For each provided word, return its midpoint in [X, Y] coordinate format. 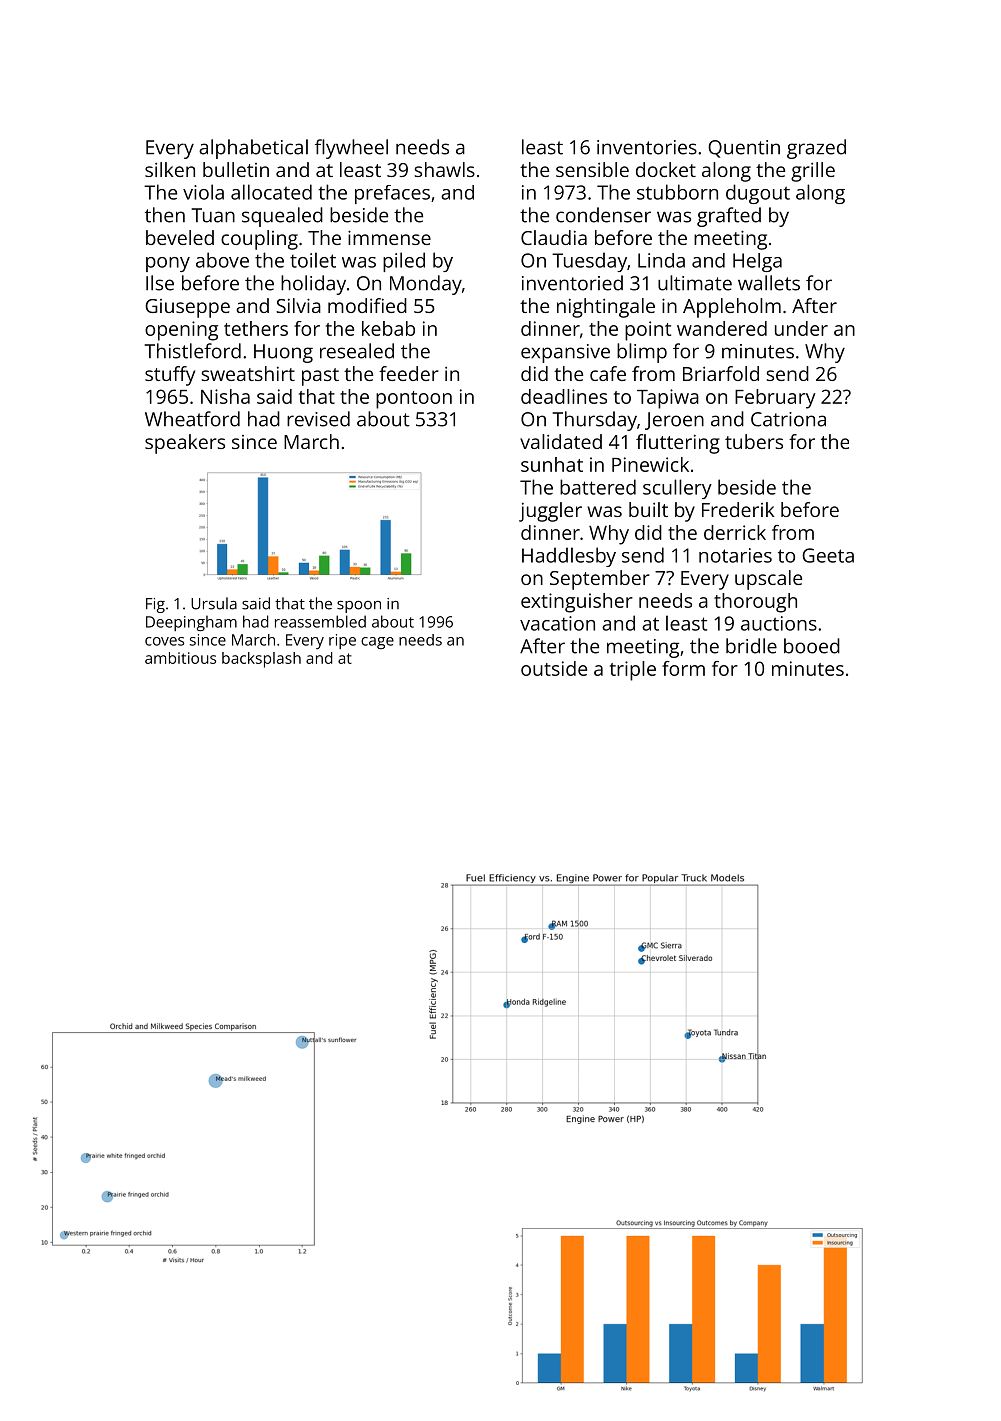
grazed [816, 149]
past [320, 377]
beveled [180, 237]
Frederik [738, 509]
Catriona [788, 419]
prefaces [392, 194]
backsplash [261, 660]
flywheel [351, 149]
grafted [729, 217]
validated [561, 441]
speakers [185, 444]
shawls [445, 169]
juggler [550, 512]
